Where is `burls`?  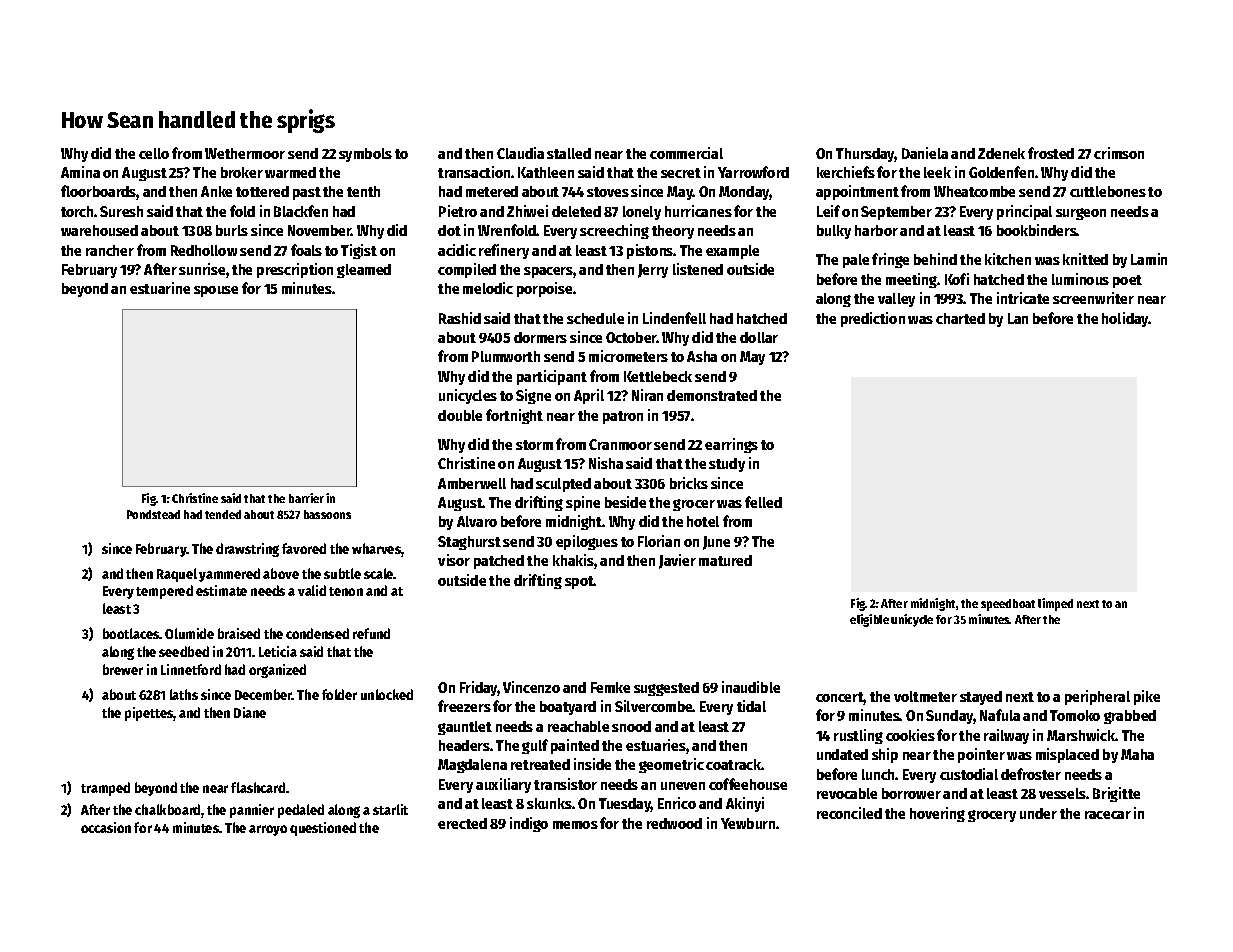
burls is located at coordinates (232, 230).
